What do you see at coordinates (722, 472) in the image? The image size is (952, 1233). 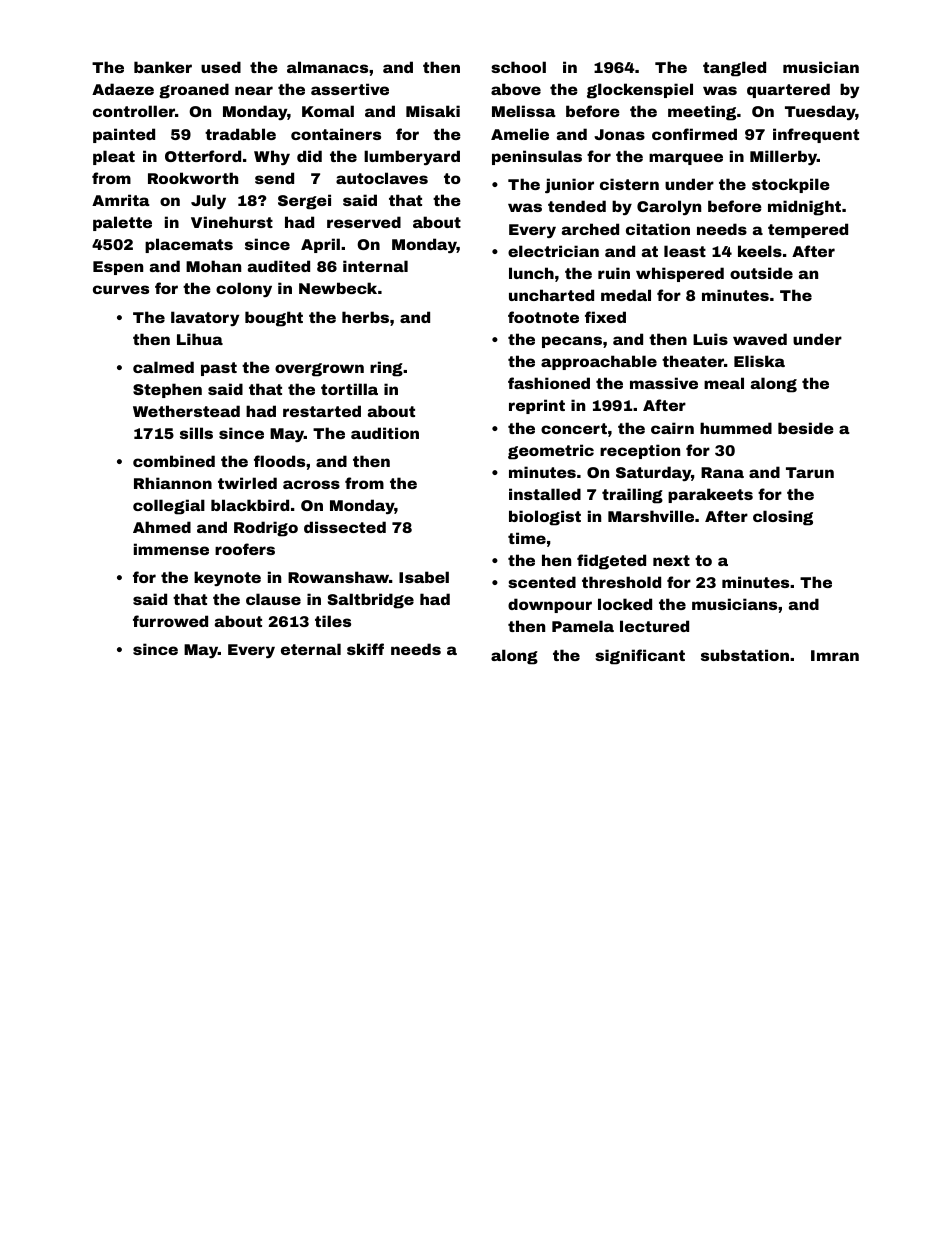 I see `Rana` at bounding box center [722, 472].
